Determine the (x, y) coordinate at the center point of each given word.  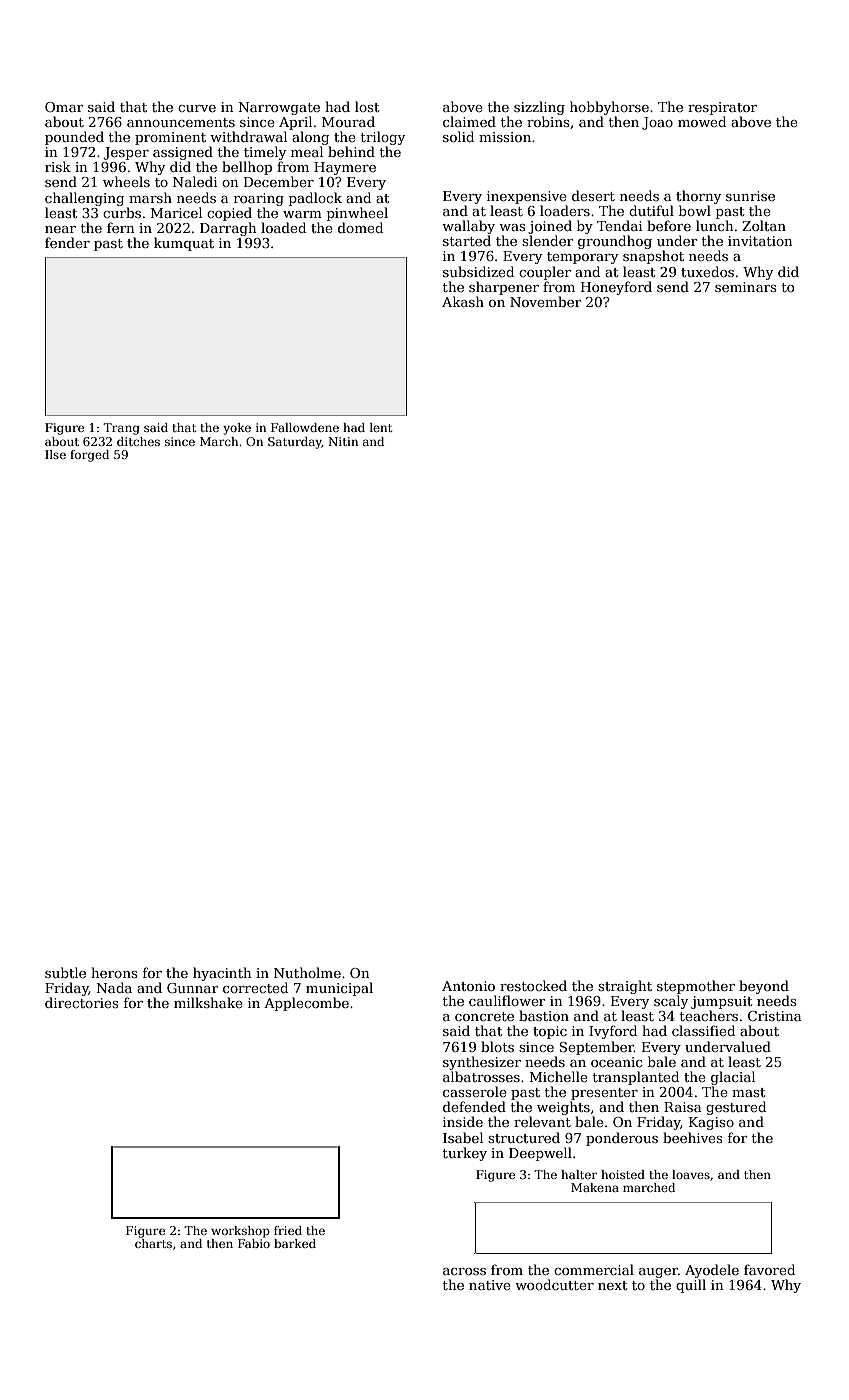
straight (625, 987)
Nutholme (307, 972)
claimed (469, 121)
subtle (65, 972)
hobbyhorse (609, 108)
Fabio (254, 1243)
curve (197, 108)
